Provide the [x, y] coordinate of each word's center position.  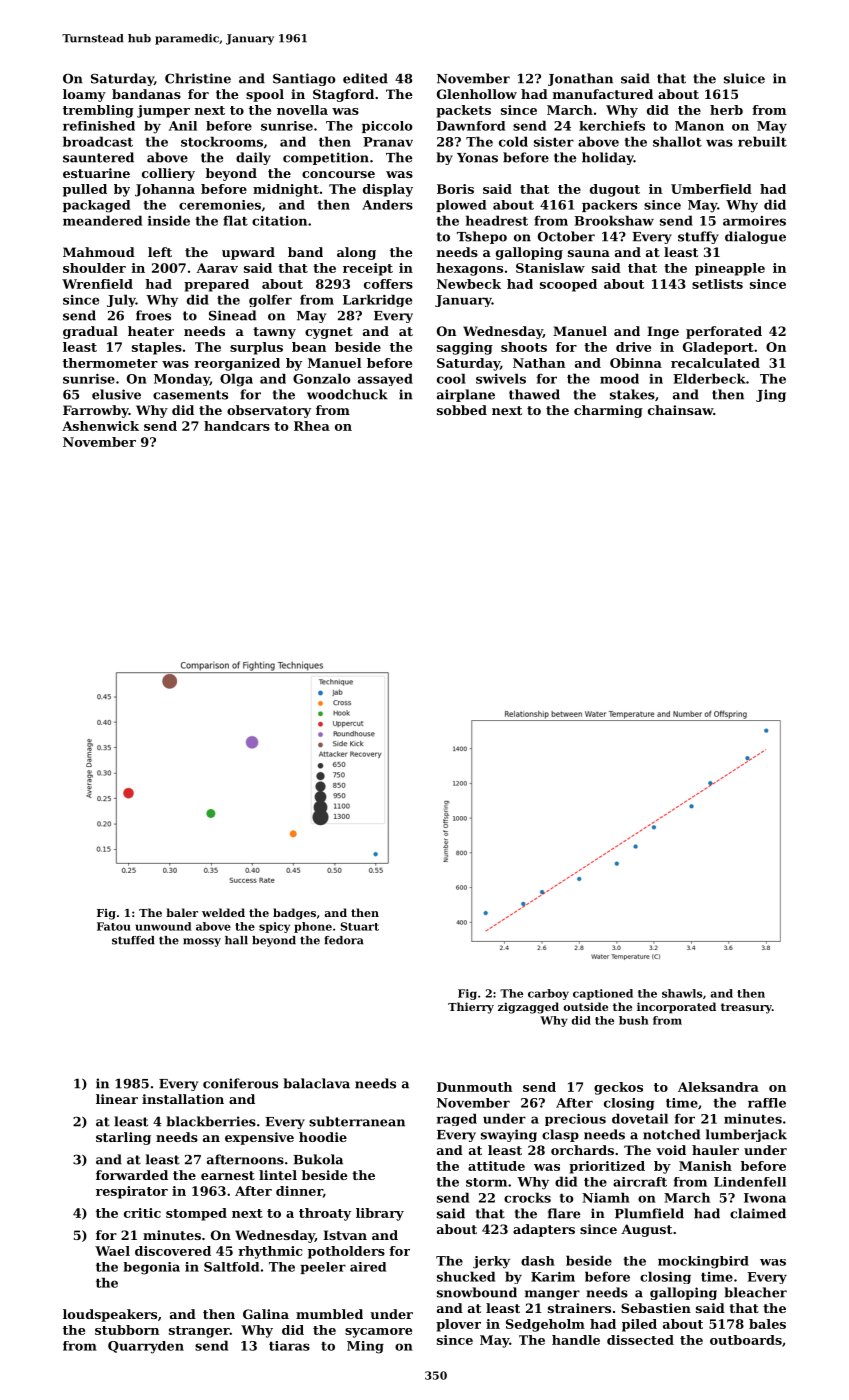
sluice [744, 78]
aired [368, 1267]
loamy [84, 95]
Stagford [343, 95]
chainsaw [680, 410]
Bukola [318, 1159]
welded [223, 912]
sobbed [462, 410]
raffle [767, 1103]
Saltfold [231, 1267]
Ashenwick [100, 426]
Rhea [312, 426]
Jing [771, 395]
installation [183, 1099]
